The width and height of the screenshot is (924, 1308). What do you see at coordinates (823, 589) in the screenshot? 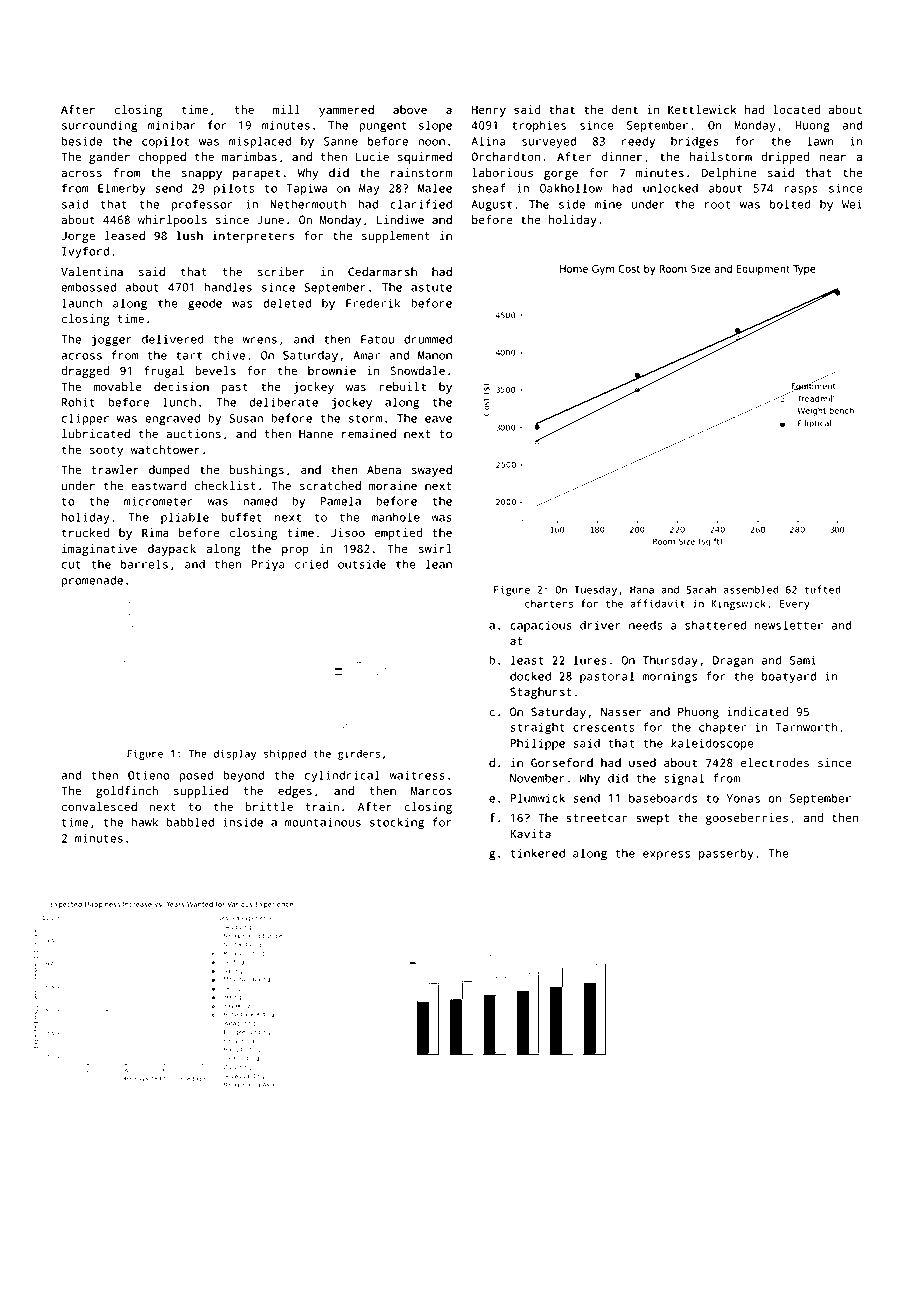
I see `tufted` at bounding box center [823, 589].
